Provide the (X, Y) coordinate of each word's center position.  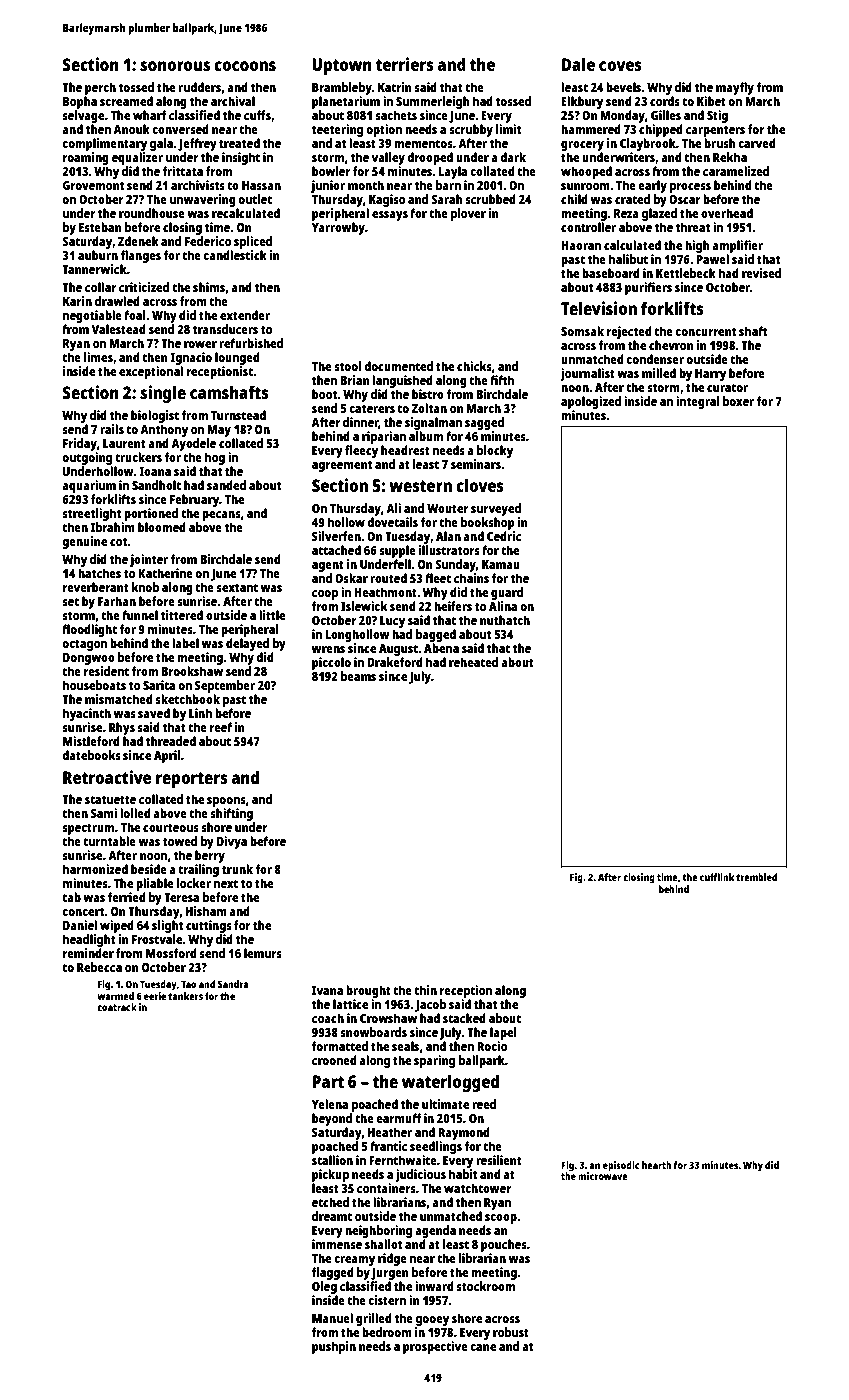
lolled (135, 813)
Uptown (342, 66)
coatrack (117, 1007)
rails (112, 429)
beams (358, 676)
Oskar (351, 578)
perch (100, 88)
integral (698, 402)
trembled (756, 877)
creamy (354, 1261)
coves (620, 66)
